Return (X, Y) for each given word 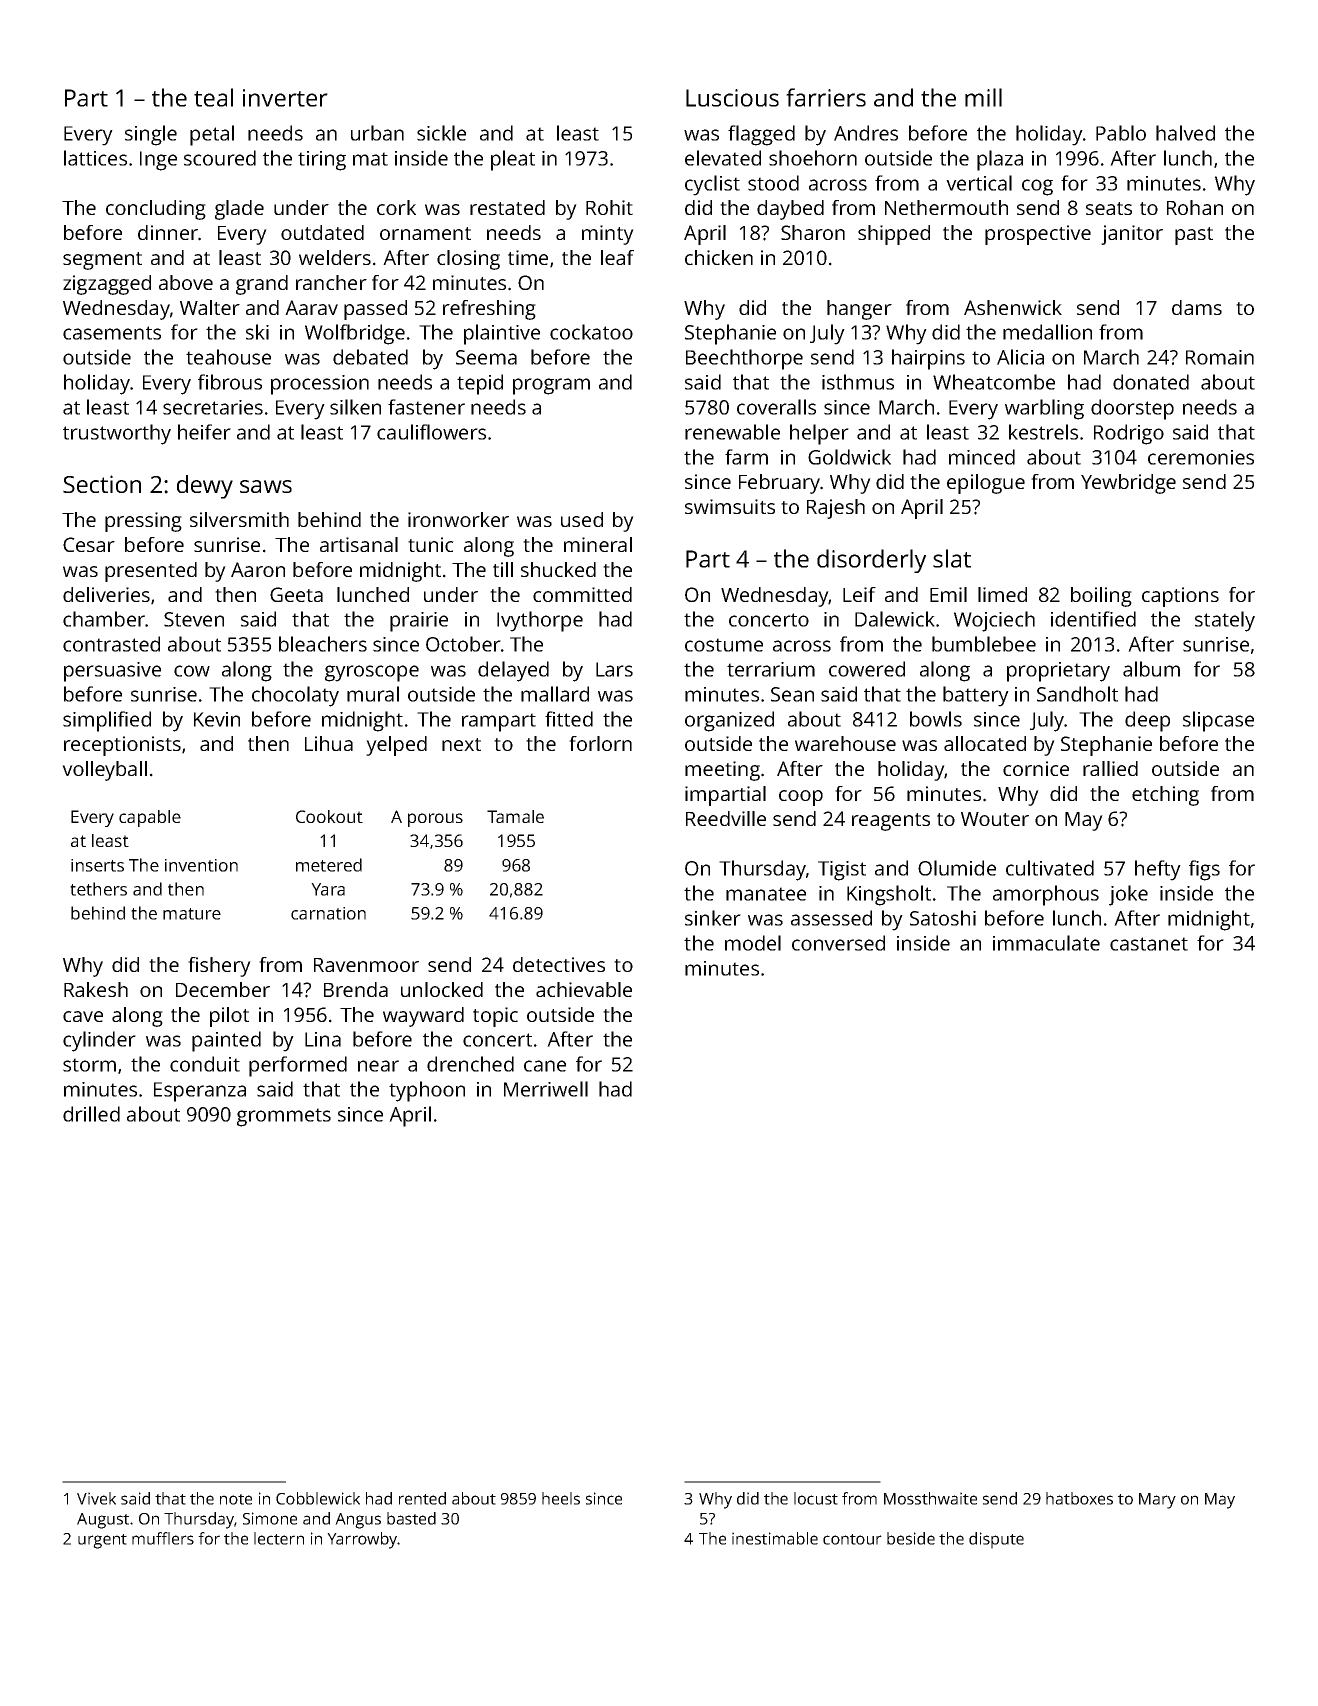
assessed (831, 918)
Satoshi (943, 918)
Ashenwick (1013, 307)
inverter (285, 98)
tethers (98, 889)
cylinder (99, 1041)
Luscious (732, 98)
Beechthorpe (744, 359)
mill (983, 97)
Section (102, 484)
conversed (838, 943)
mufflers (163, 1538)
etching (1165, 796)
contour (852, 1539)
